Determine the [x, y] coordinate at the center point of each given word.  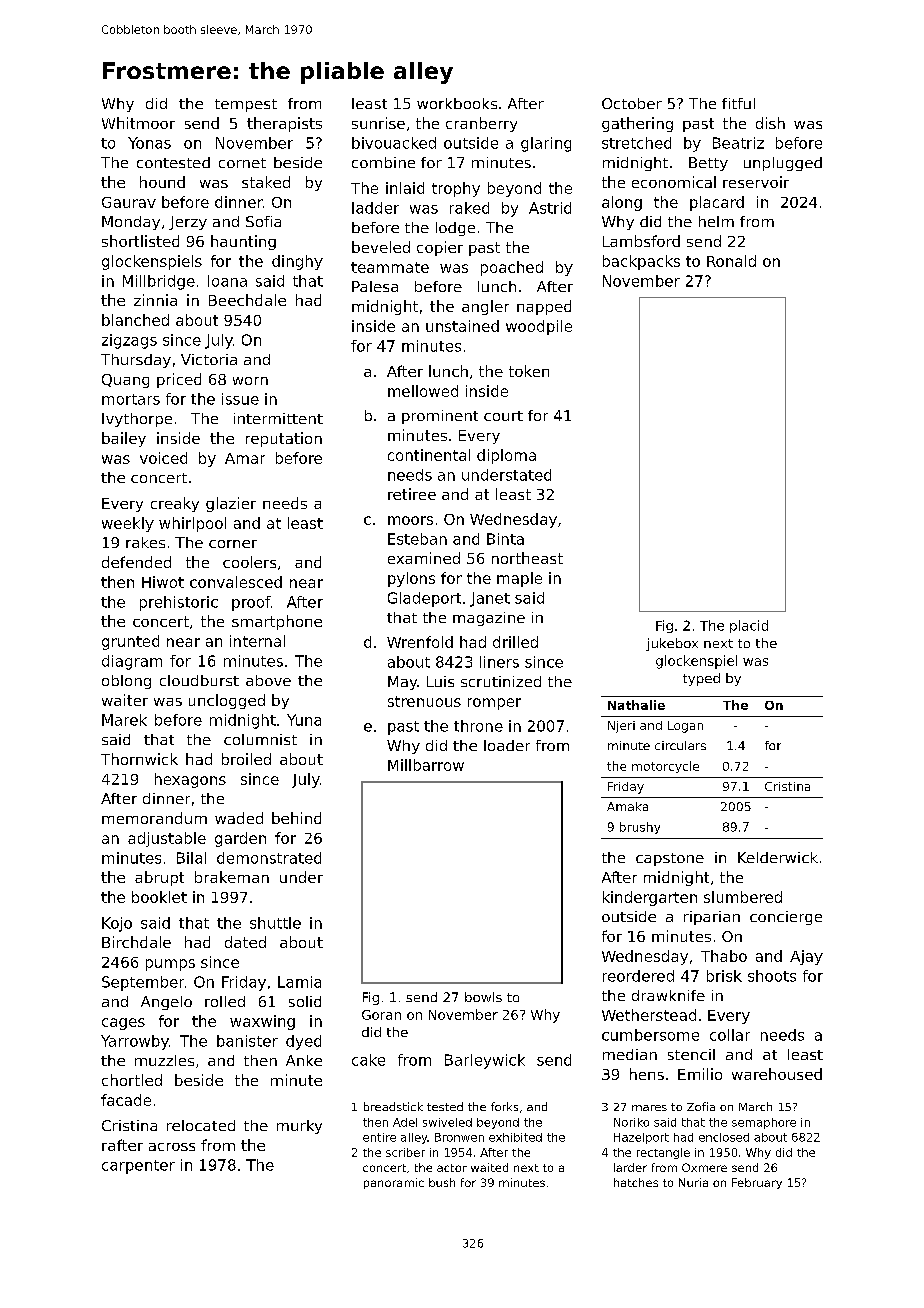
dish [770, 123]
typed [701, 679]
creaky [175, 504]
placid [749, 626]
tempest [246, 105]
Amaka [627, 806]
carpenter [138, 1167]
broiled [246, 759]
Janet [490, 599]
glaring [546, 144]
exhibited [515, 1137]
